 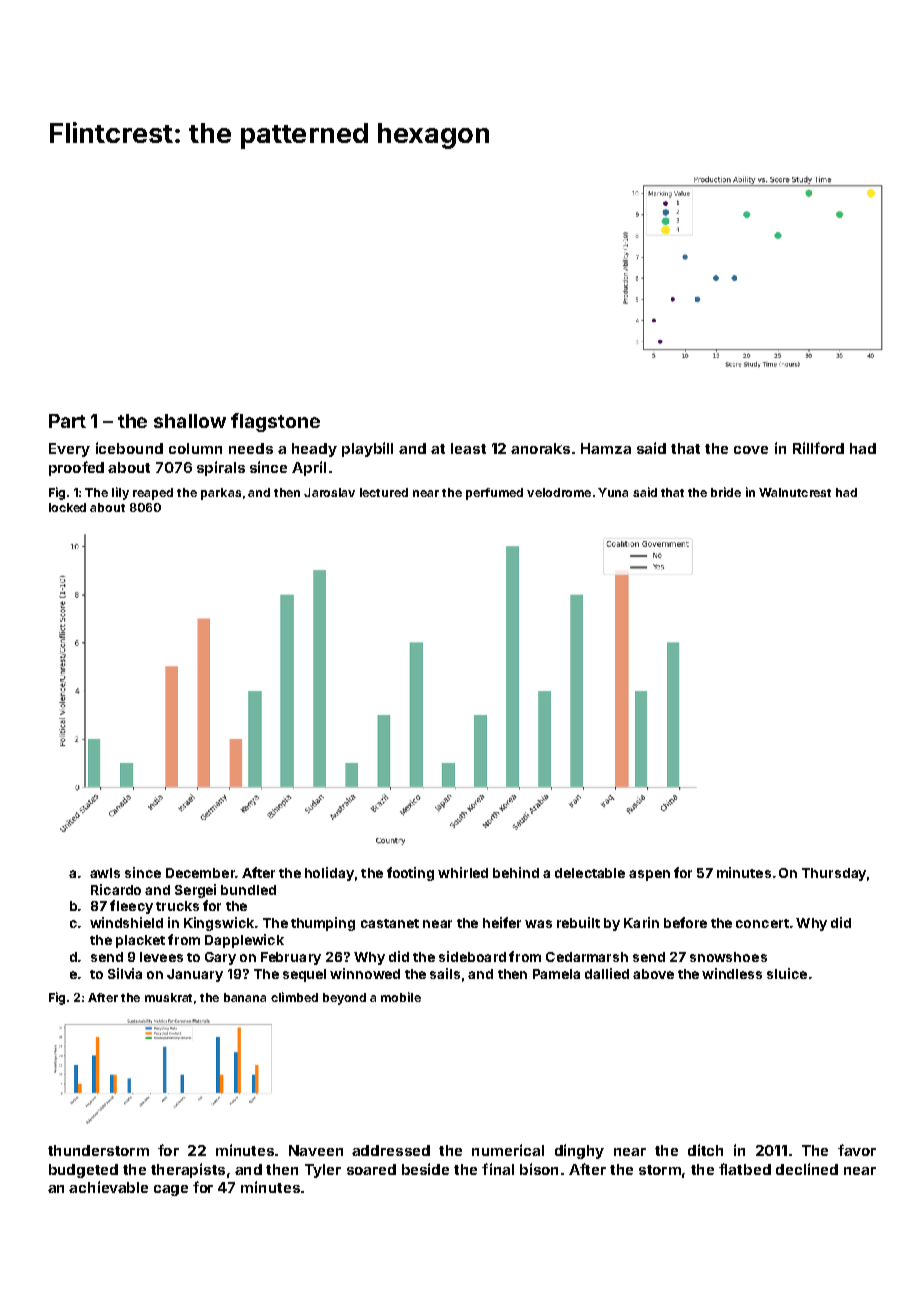 What do you see at coordinates (857, 1150) in the page?
I see `favor` at bounding box center [857, 1150].
